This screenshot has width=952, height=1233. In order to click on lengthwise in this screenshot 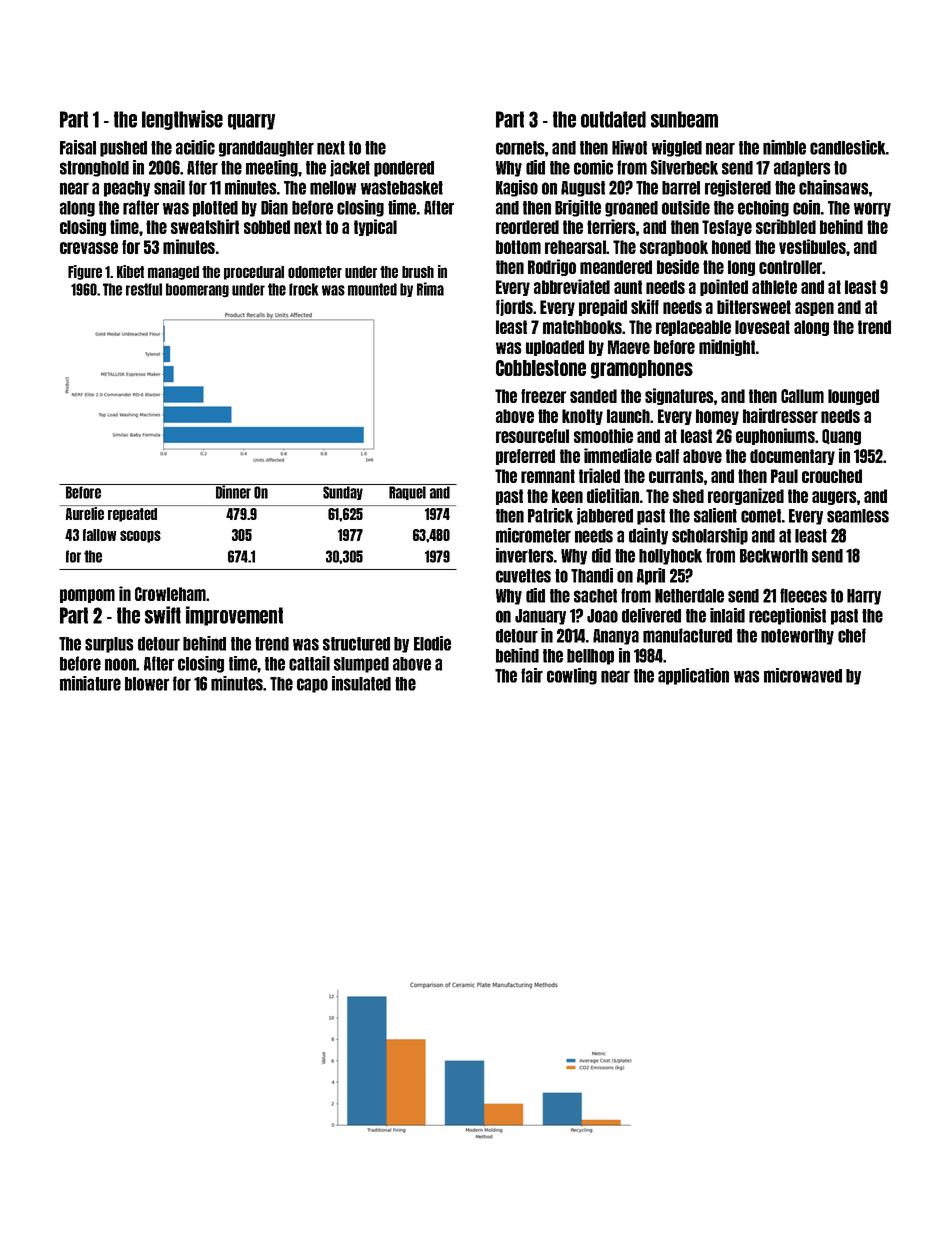, I will do `click(182, 120)`.
